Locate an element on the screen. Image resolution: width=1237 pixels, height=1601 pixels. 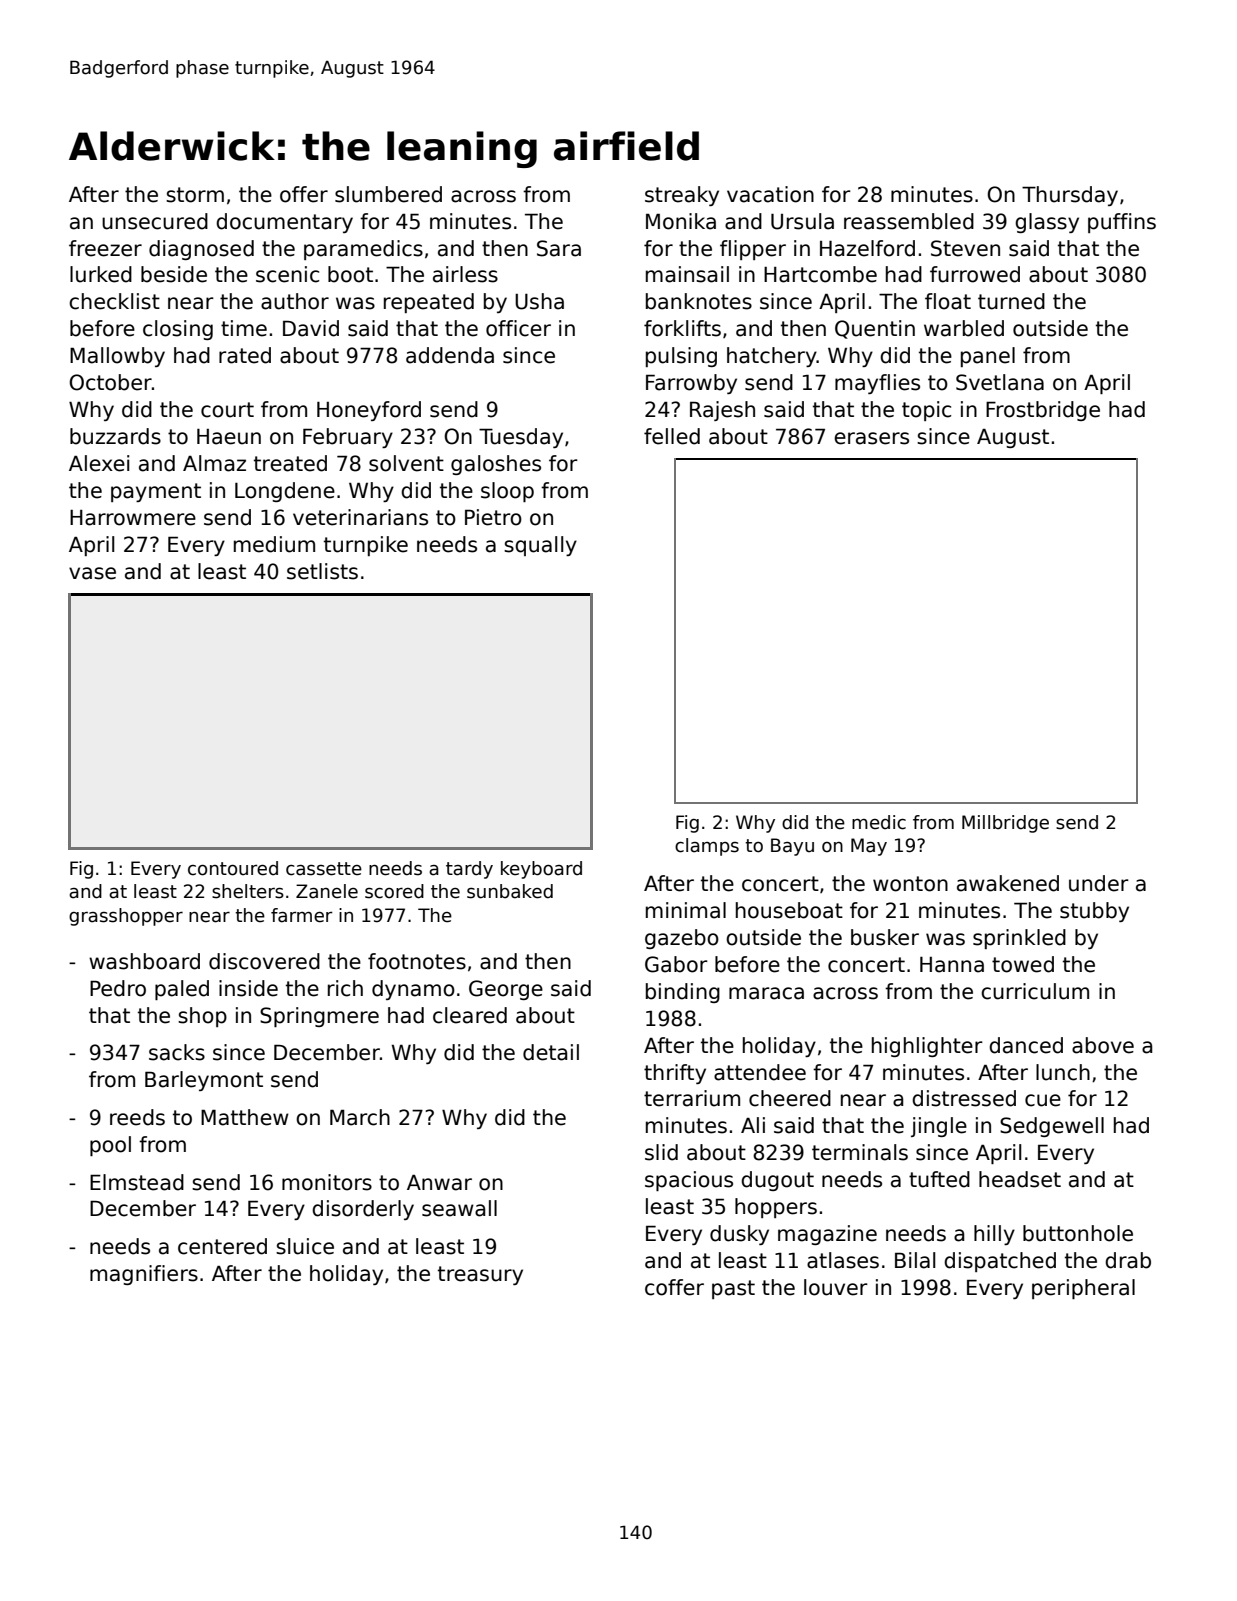
felled is located at coordinates (672, 436).
